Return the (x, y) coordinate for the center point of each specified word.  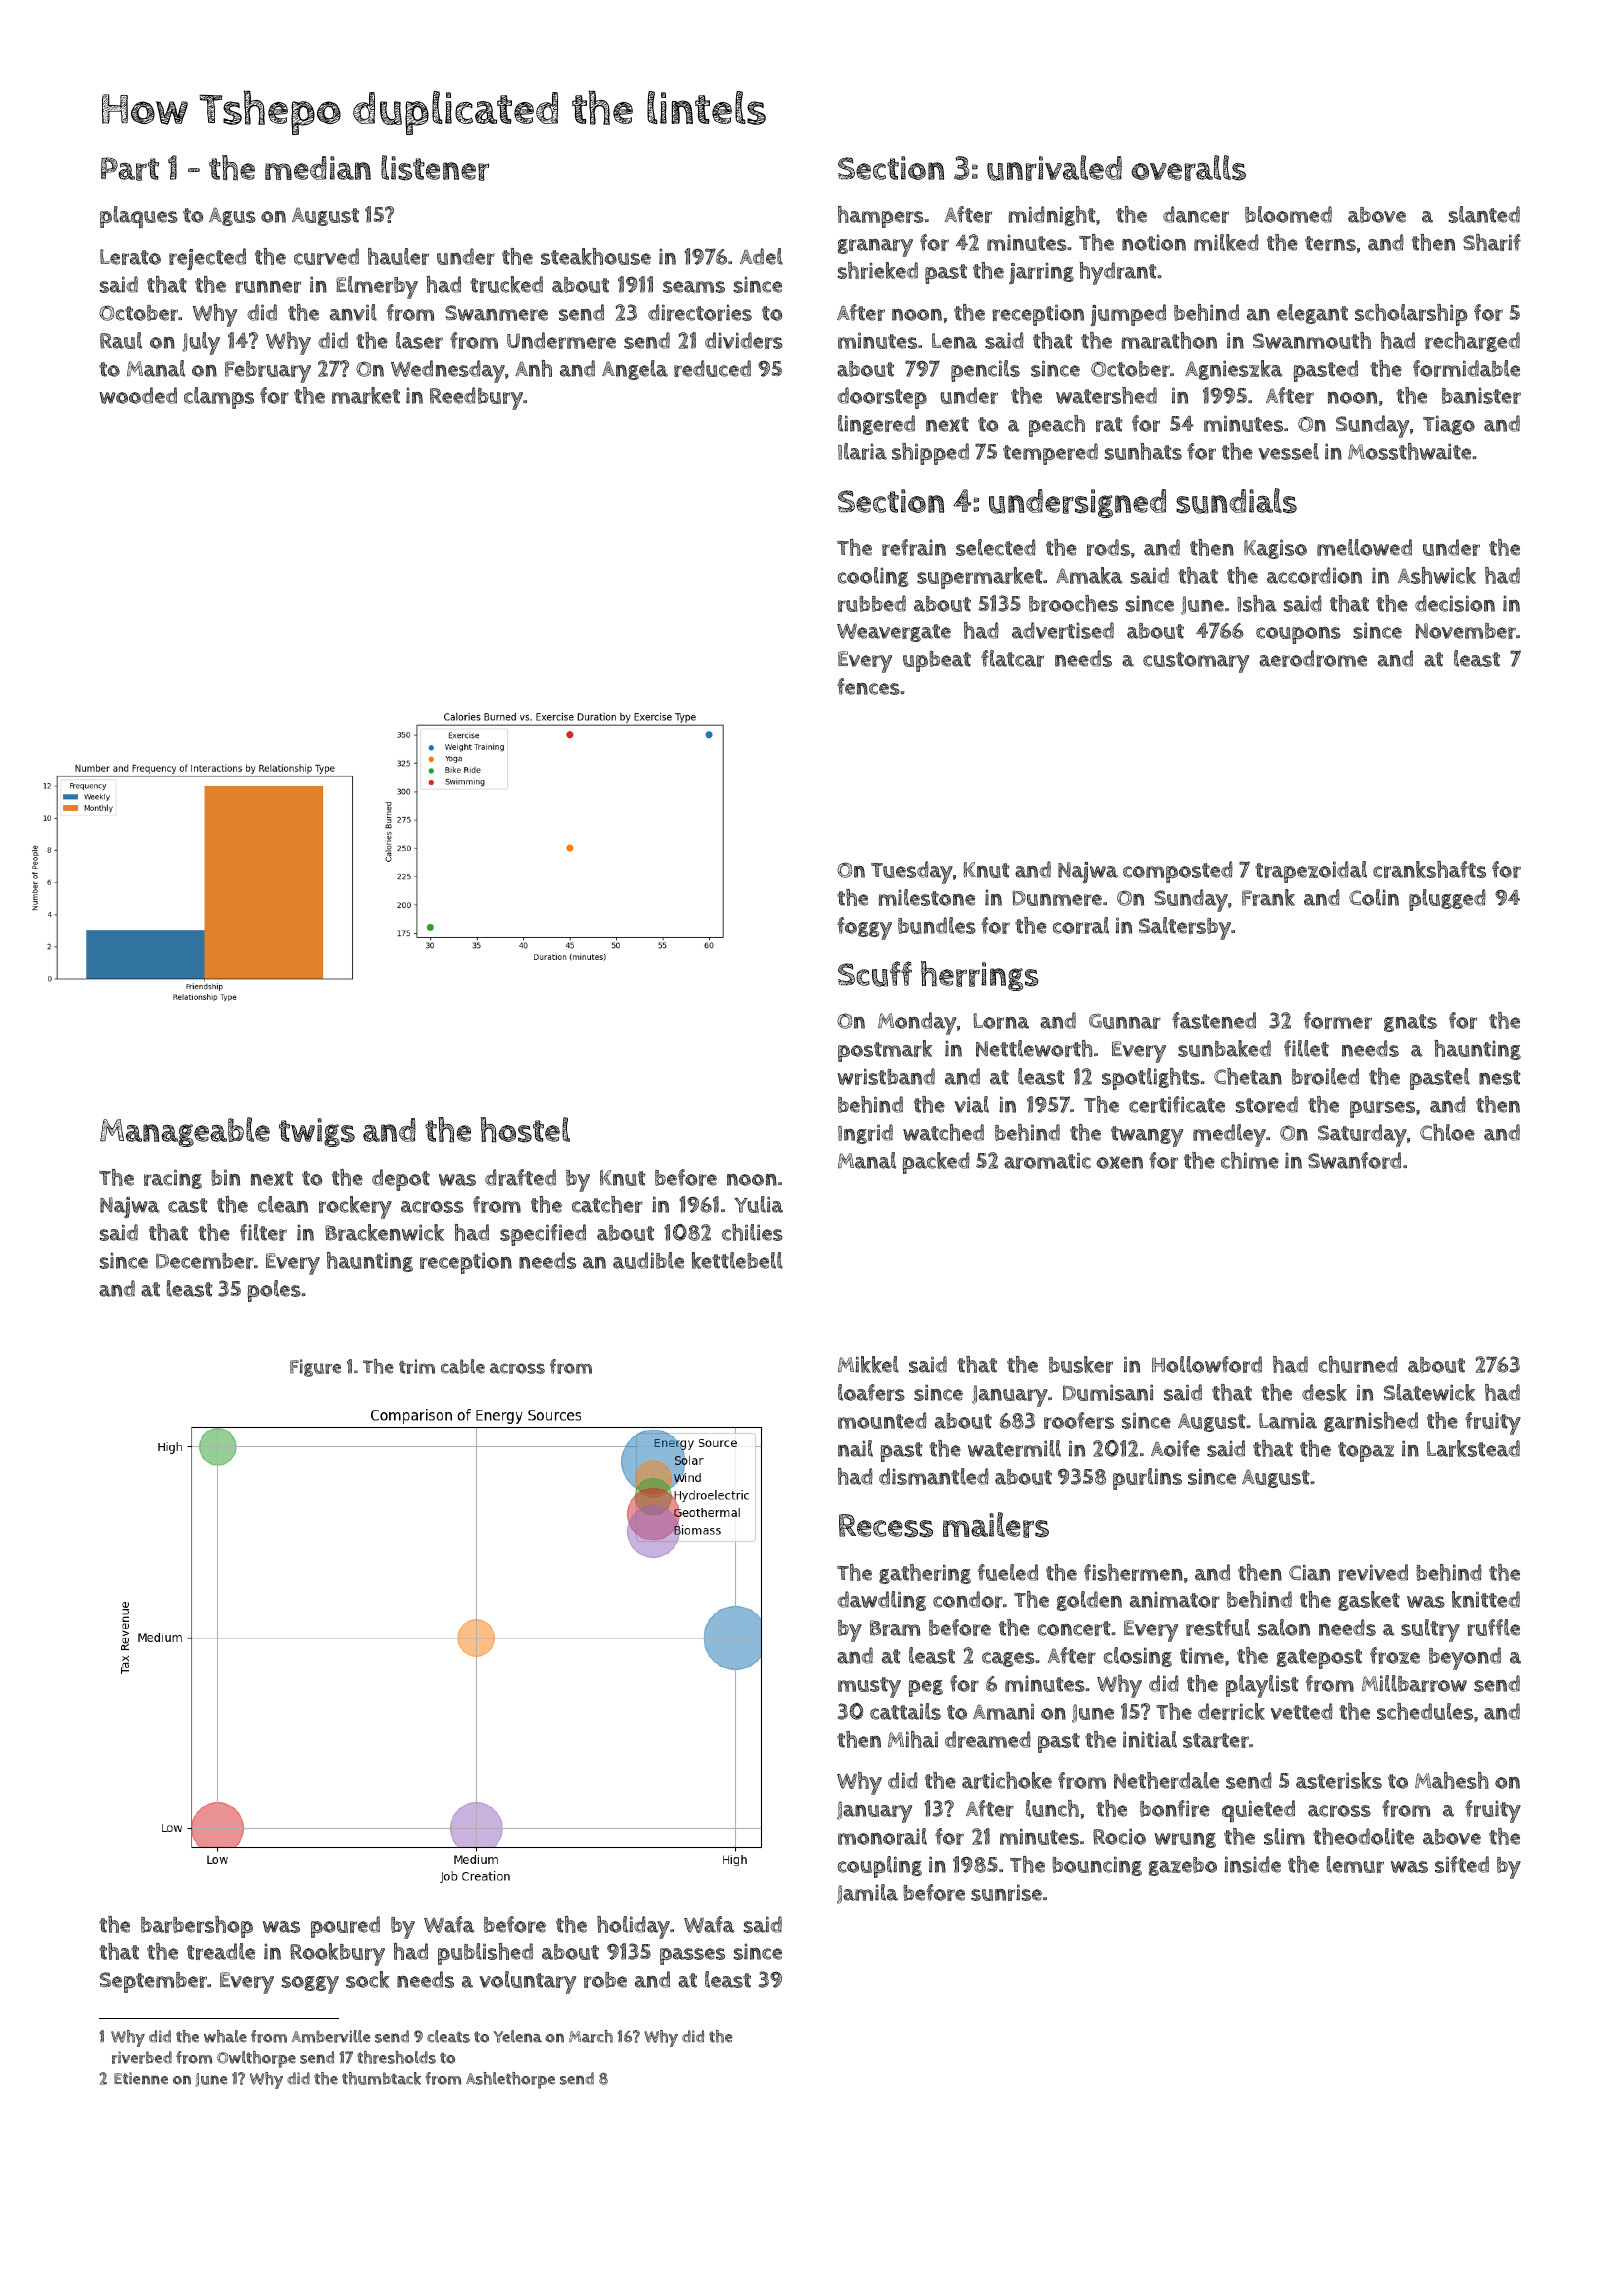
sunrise (1006, 1892)
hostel (525, 1130)
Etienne (141, 2078)
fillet (1306, 1048)
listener (435, 168)
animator (1175, 1599)
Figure (315, 1368)
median (318, 168)
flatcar (1012, 658)
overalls (1188, 168)
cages (1008, 1659)
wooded (138, 395)
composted (1178, 872)
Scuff (875, 974)
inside (1252, 1864)
